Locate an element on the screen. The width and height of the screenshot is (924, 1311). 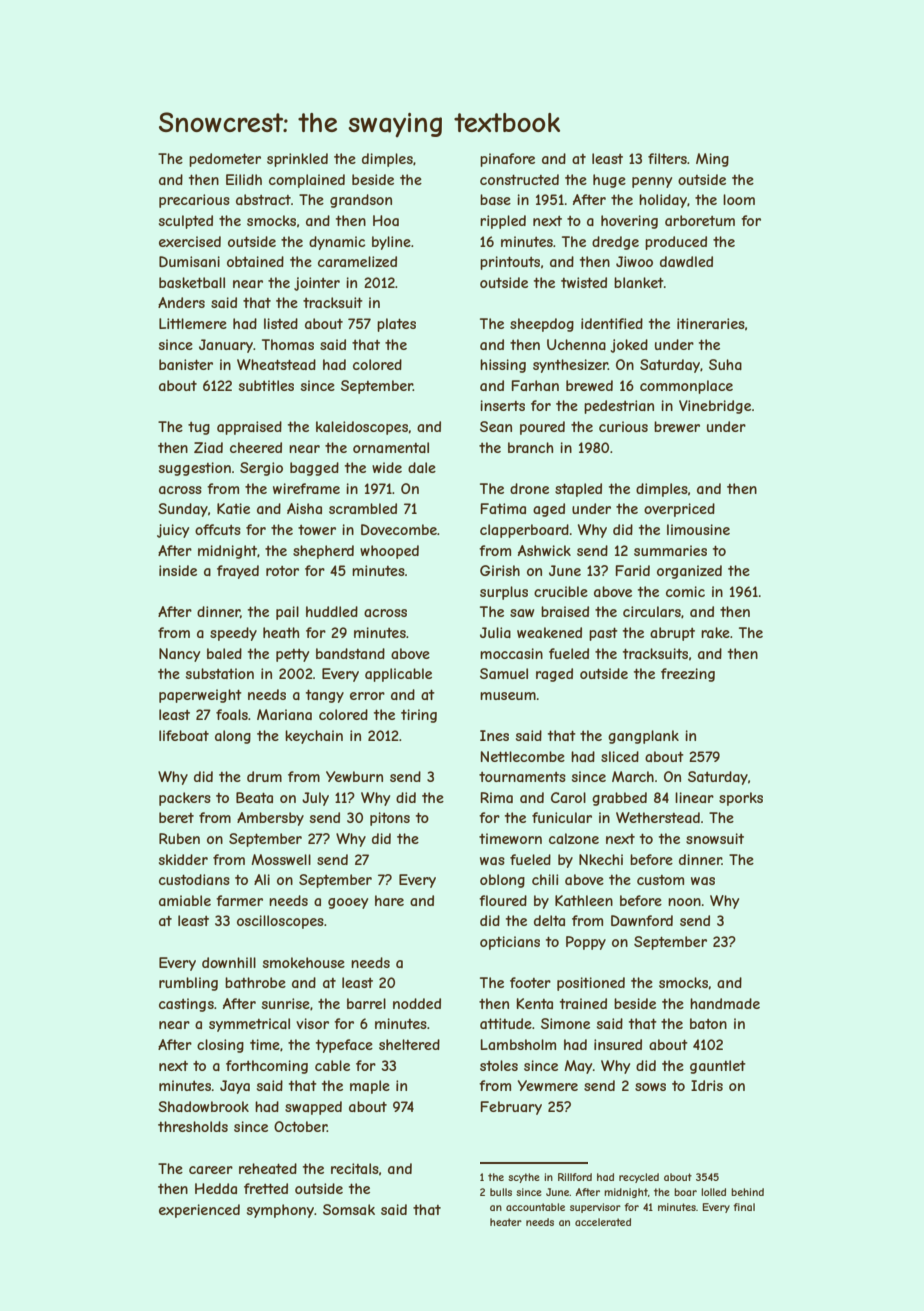
July is located at coordinates (315, 799).
